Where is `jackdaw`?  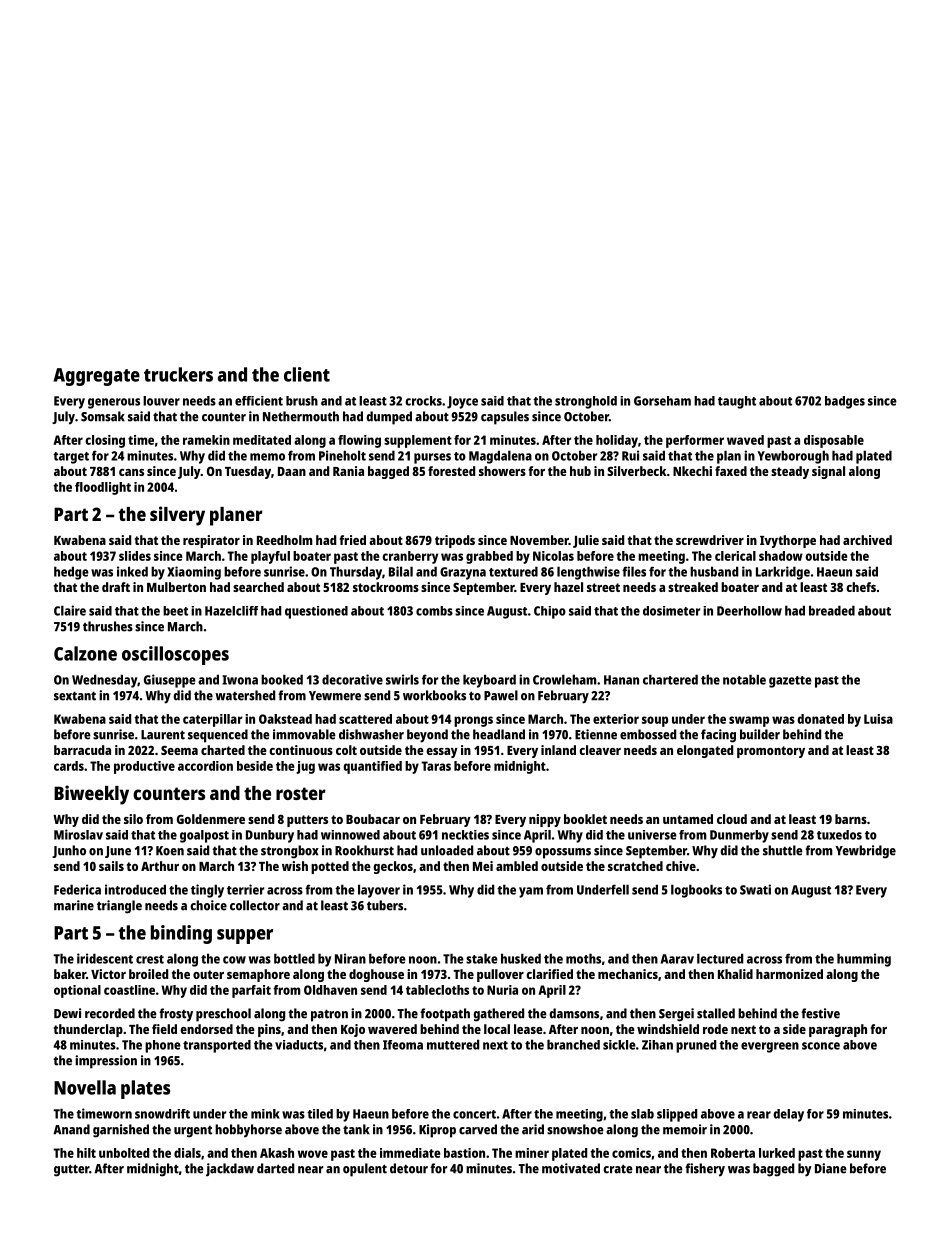 jackdaw is located at coordinates (230, 1170).
